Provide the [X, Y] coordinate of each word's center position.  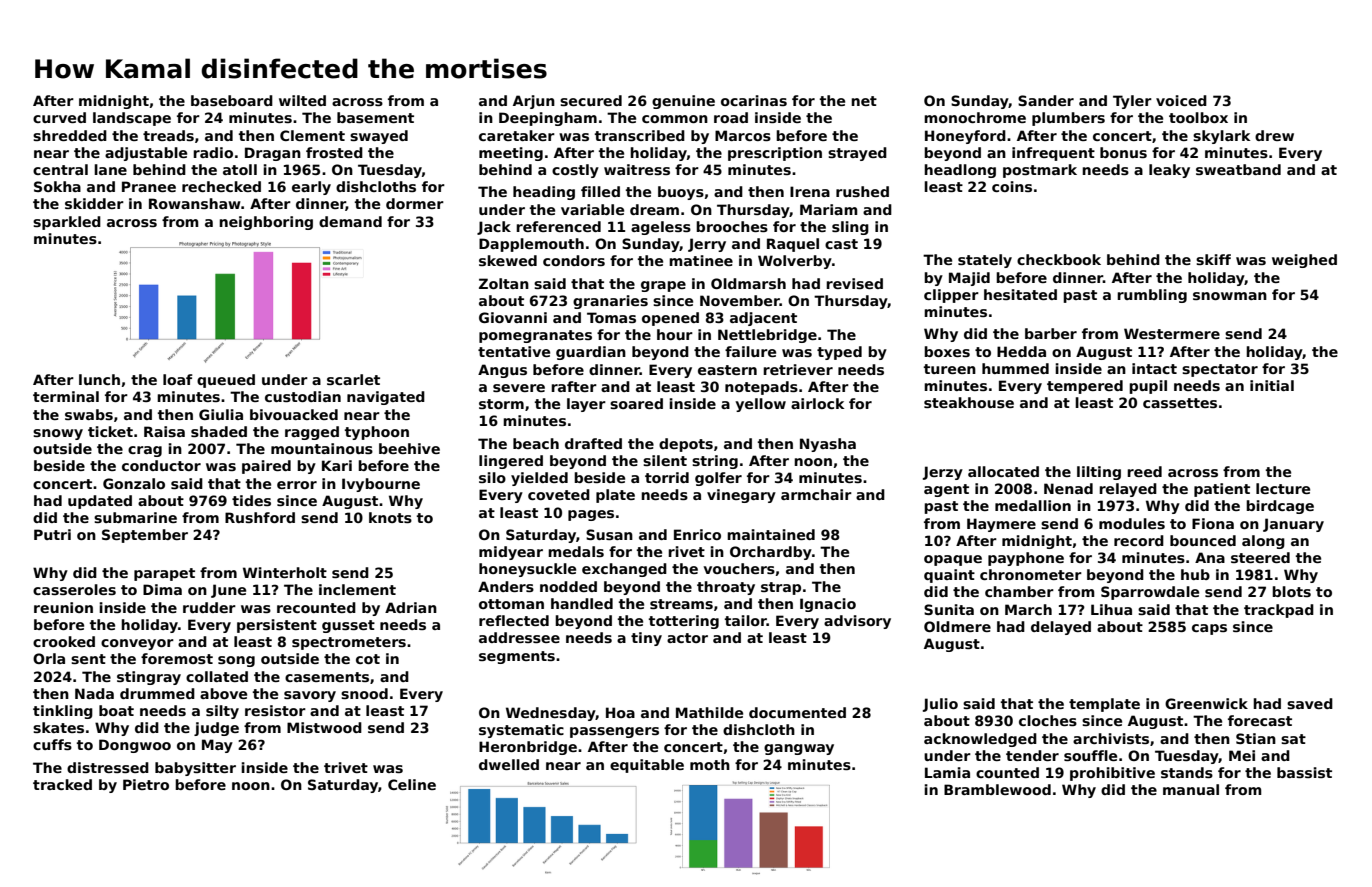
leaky [1169, 171]
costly [575, 171]
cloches [1048, 720]
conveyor [137, 644]
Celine [412, 784]
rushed [862, 191]
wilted [302, 100]
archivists [1111, 738]
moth [710, 764]
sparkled [67, 223]
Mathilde [709, 712]
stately [985, 261]
